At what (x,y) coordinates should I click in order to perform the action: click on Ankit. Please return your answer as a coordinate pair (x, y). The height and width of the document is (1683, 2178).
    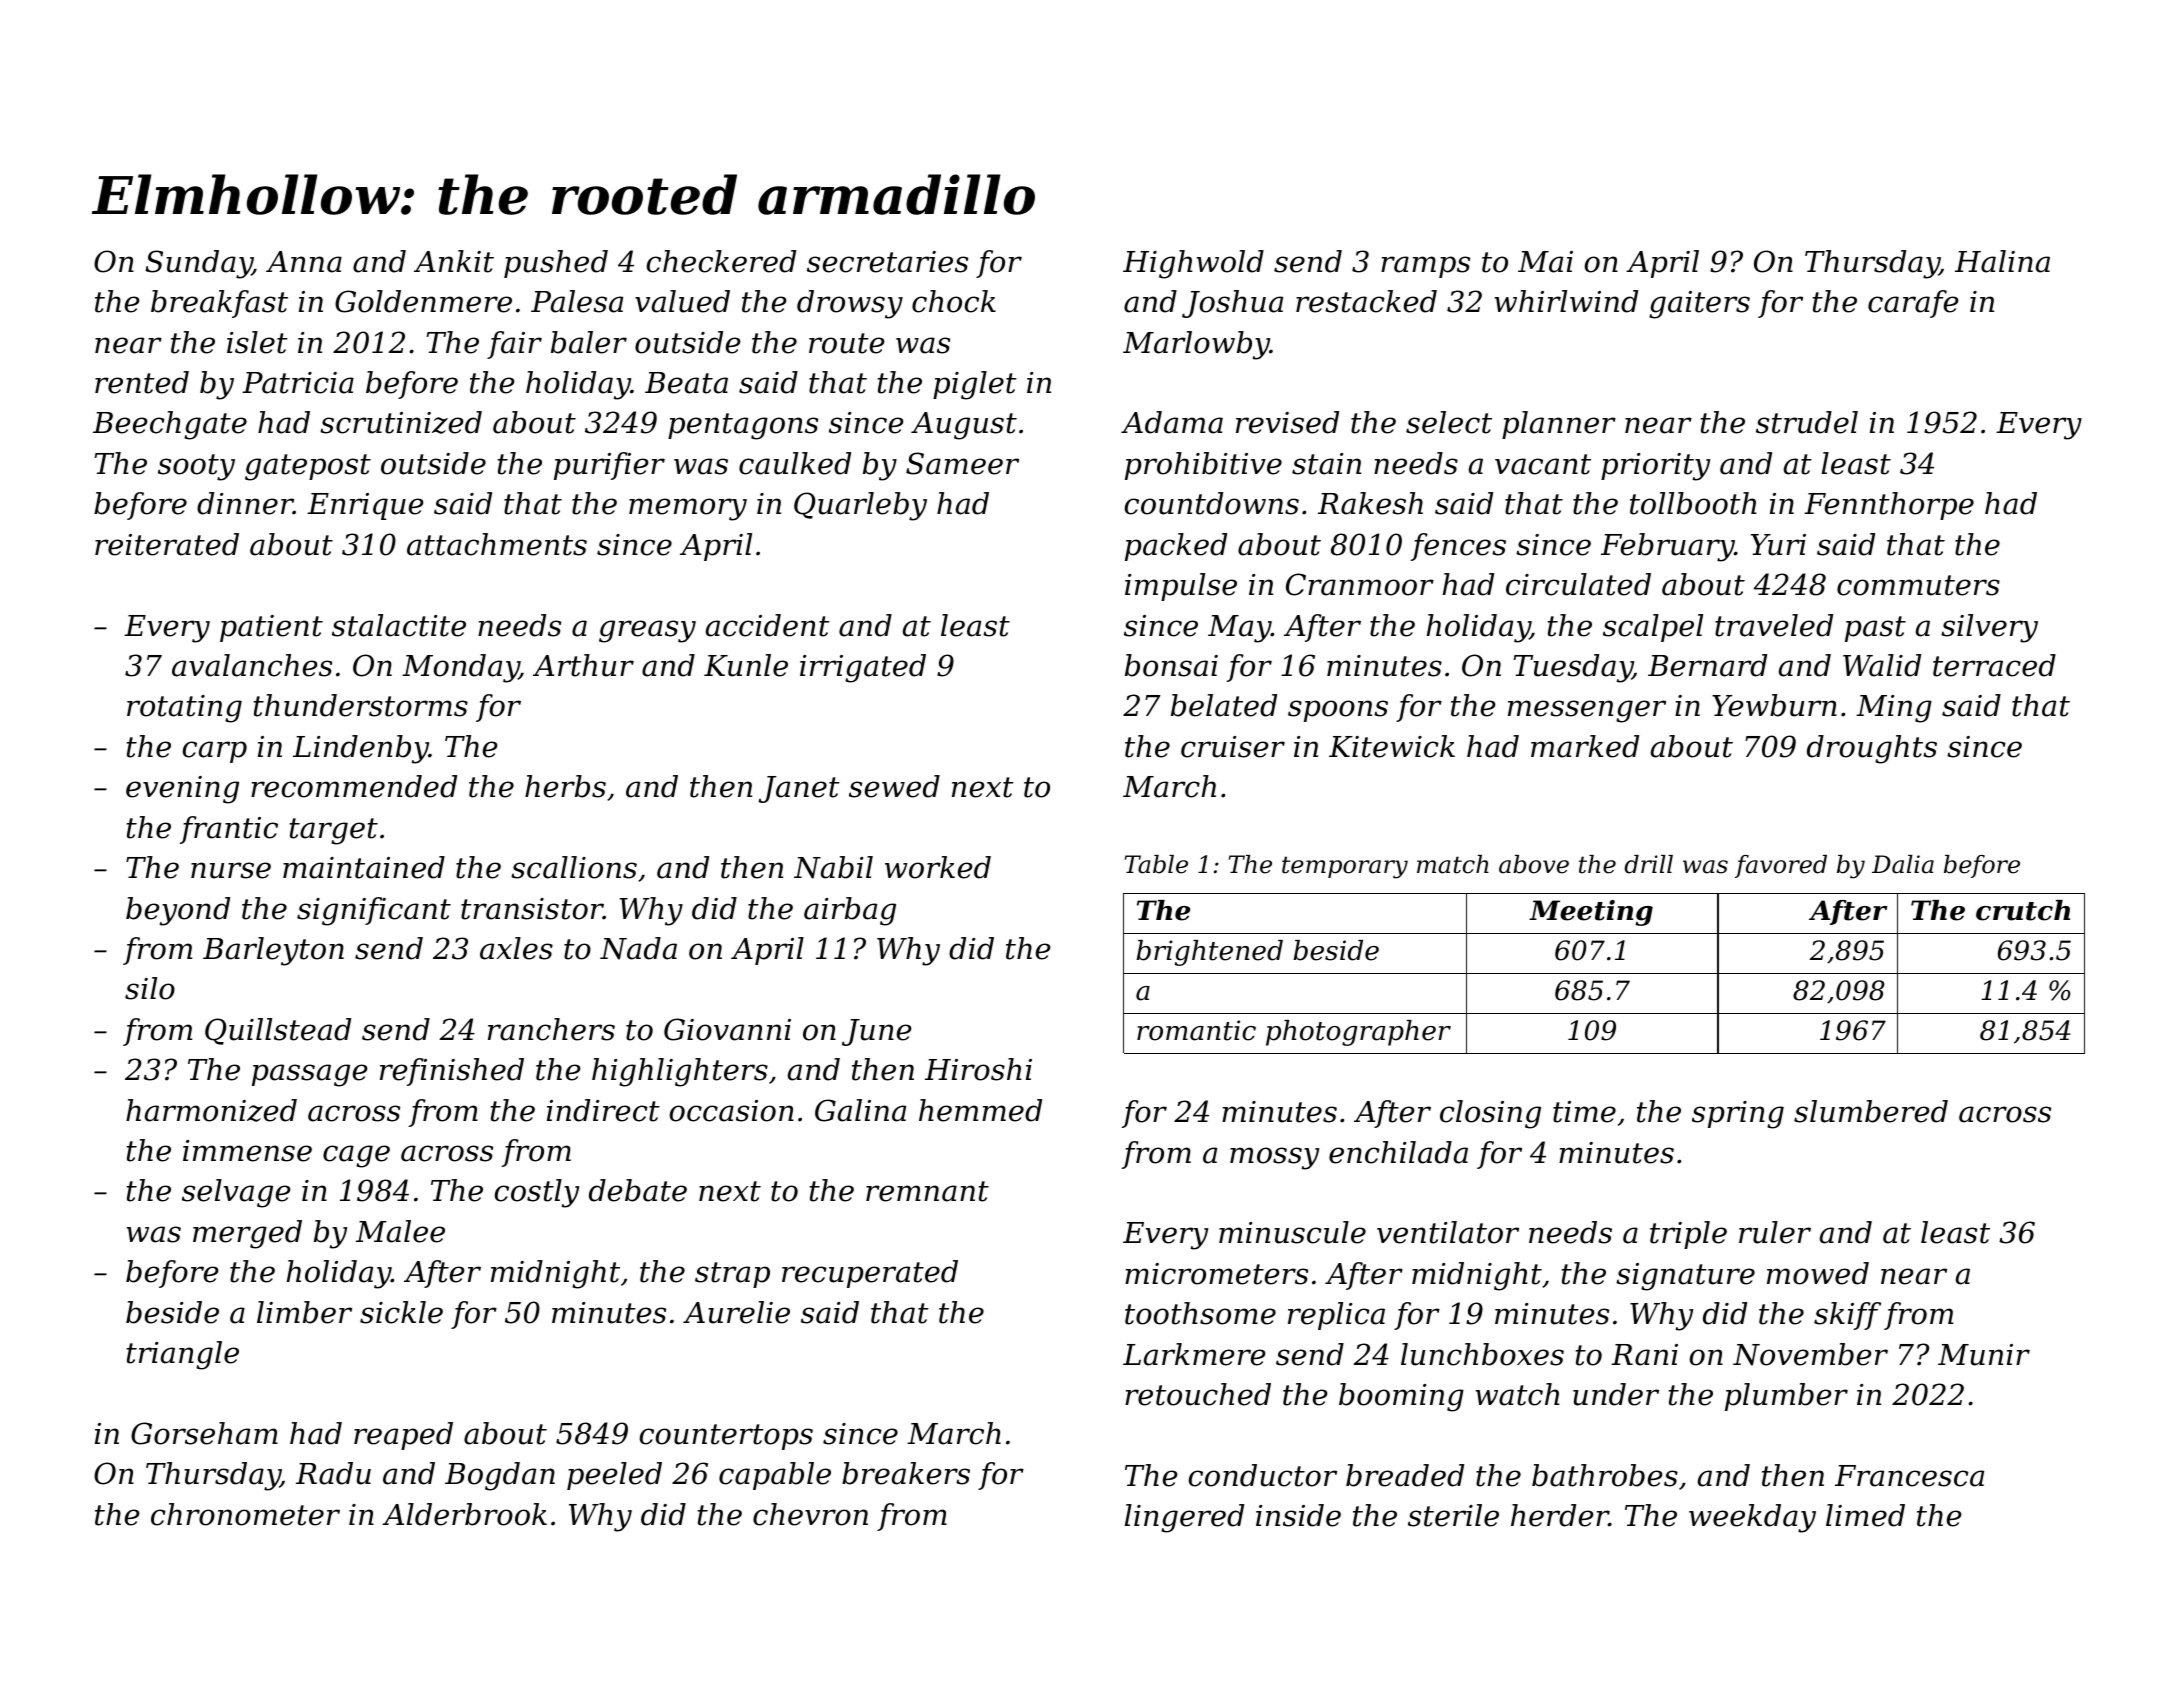
    Looking at the image, I should click on (454, 261).
